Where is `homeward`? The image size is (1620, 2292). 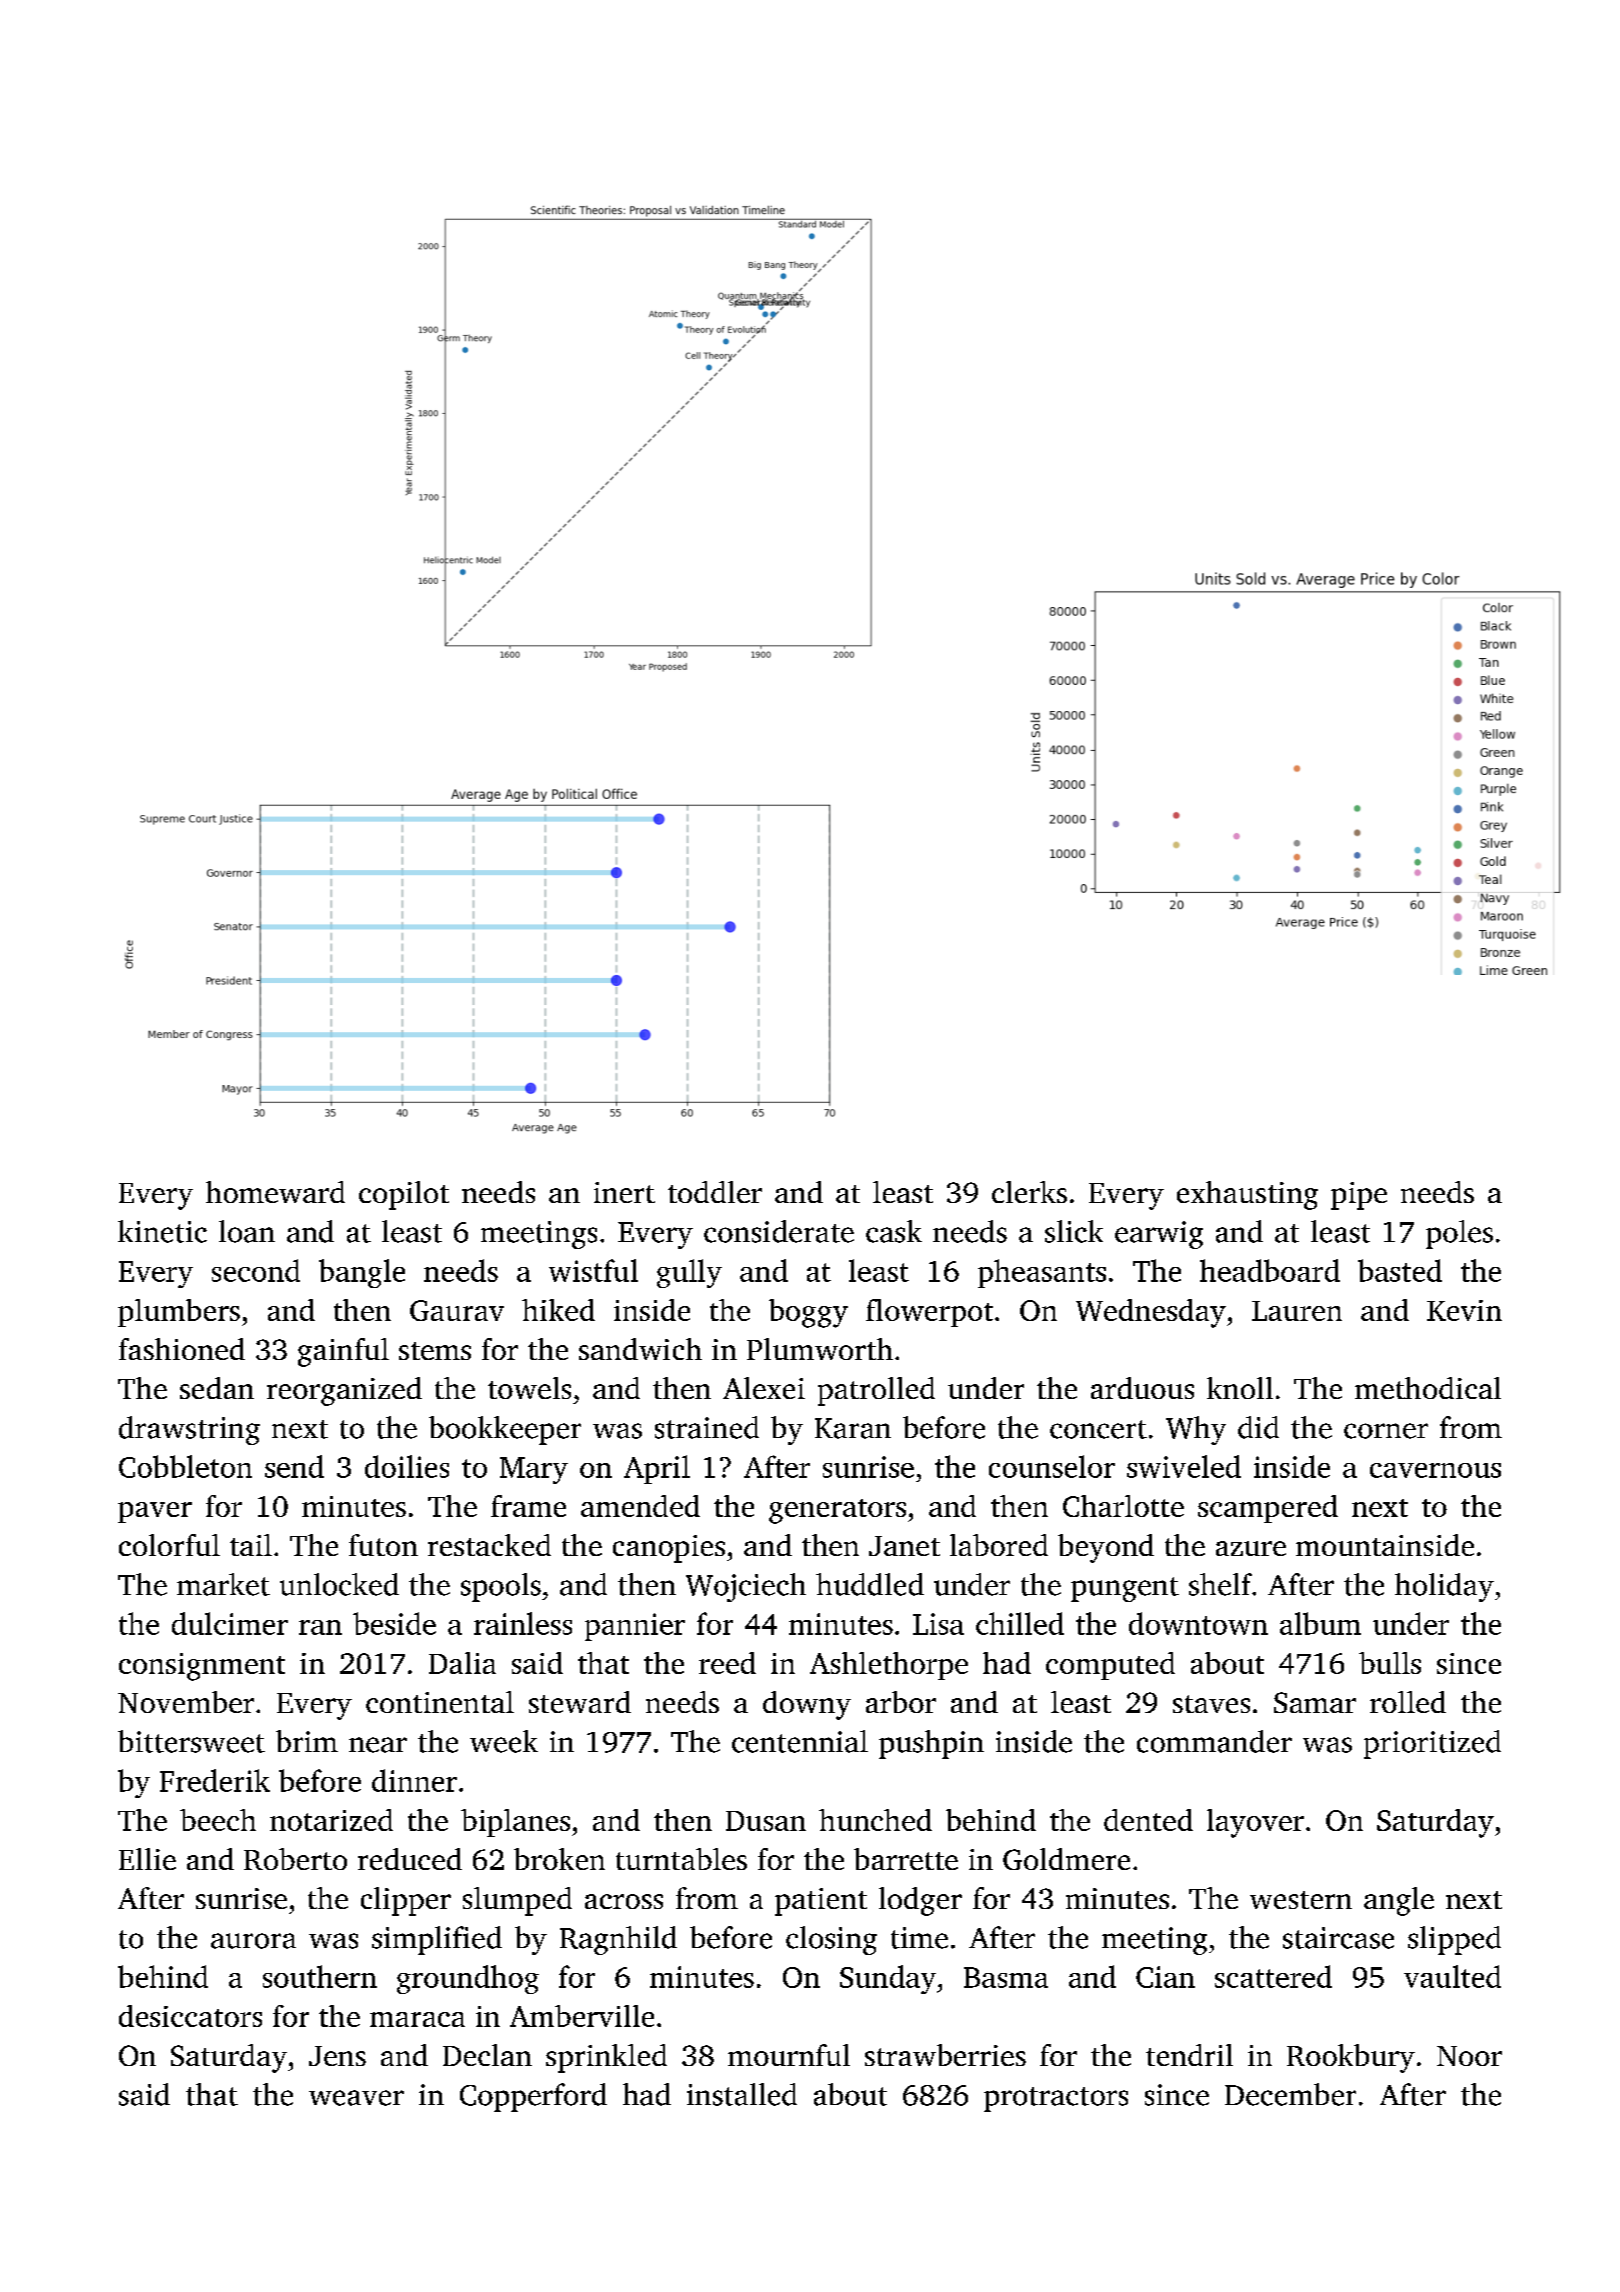
homeward is located at coordinates (275, 1192).
